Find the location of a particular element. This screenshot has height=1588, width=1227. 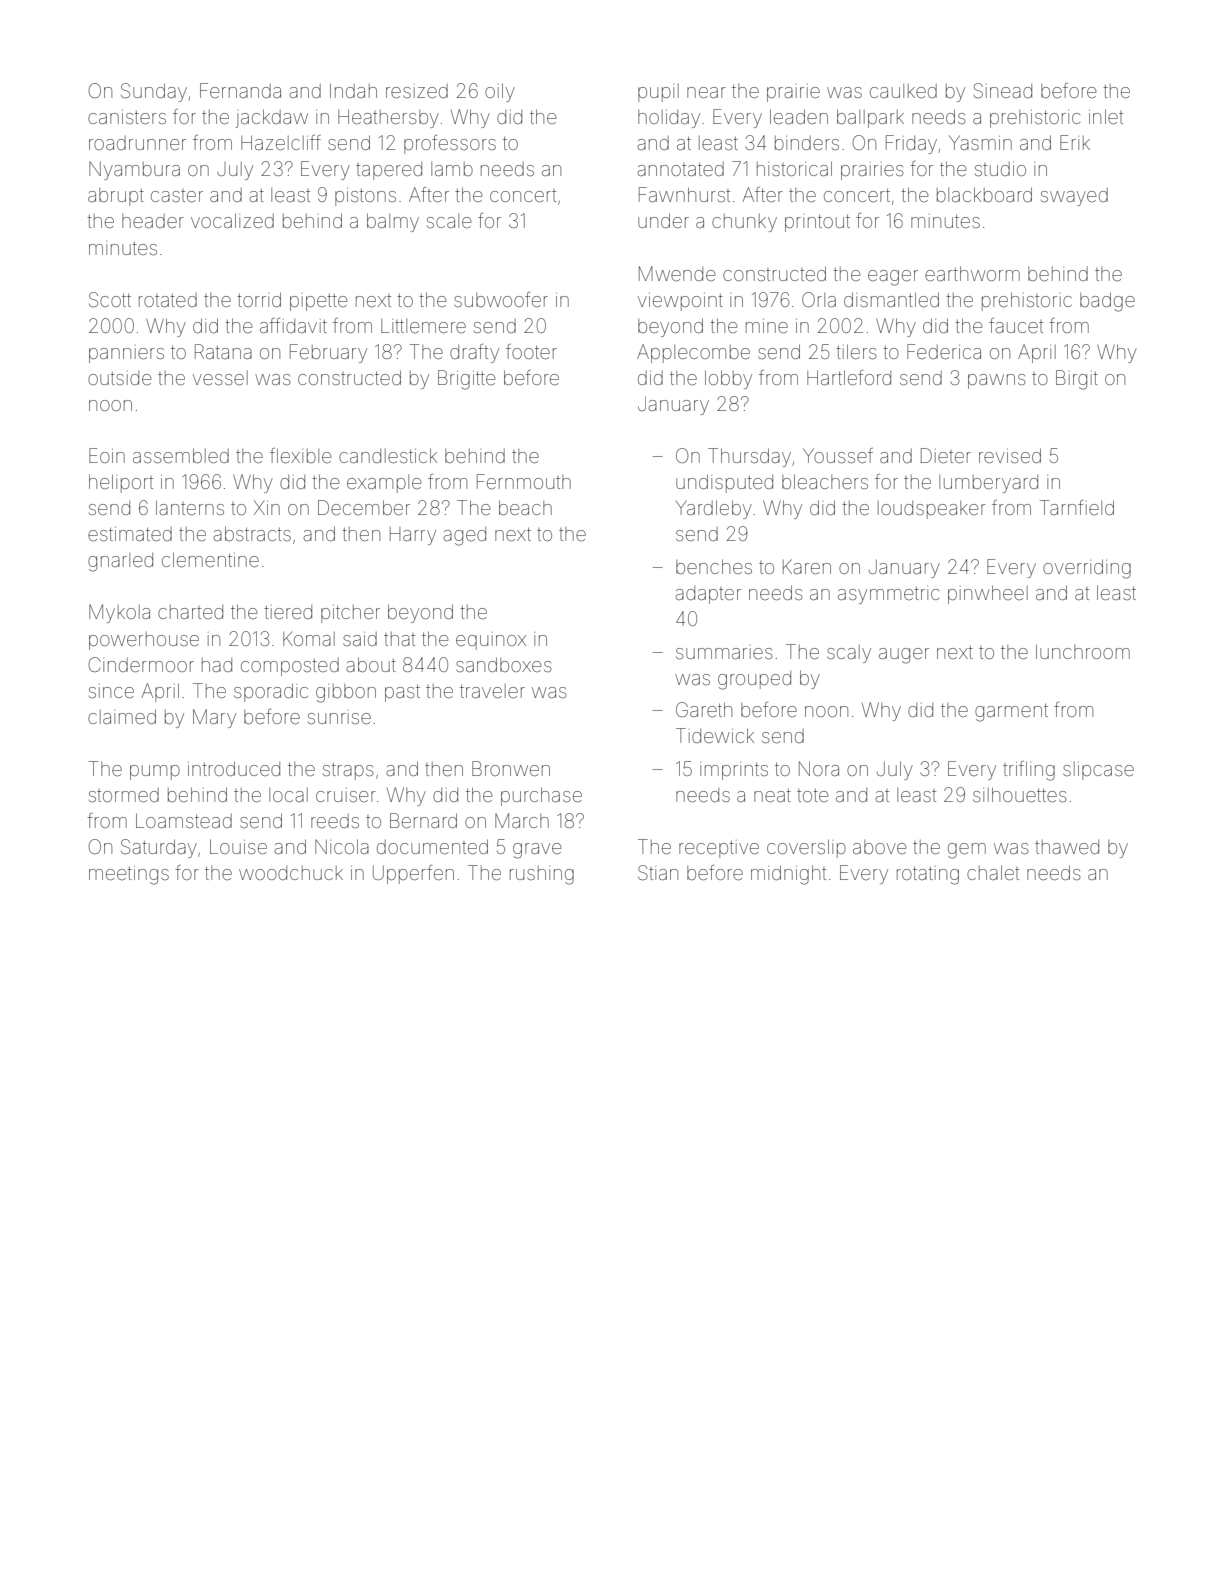

Sinead is located at coordinates (1002, 90).
